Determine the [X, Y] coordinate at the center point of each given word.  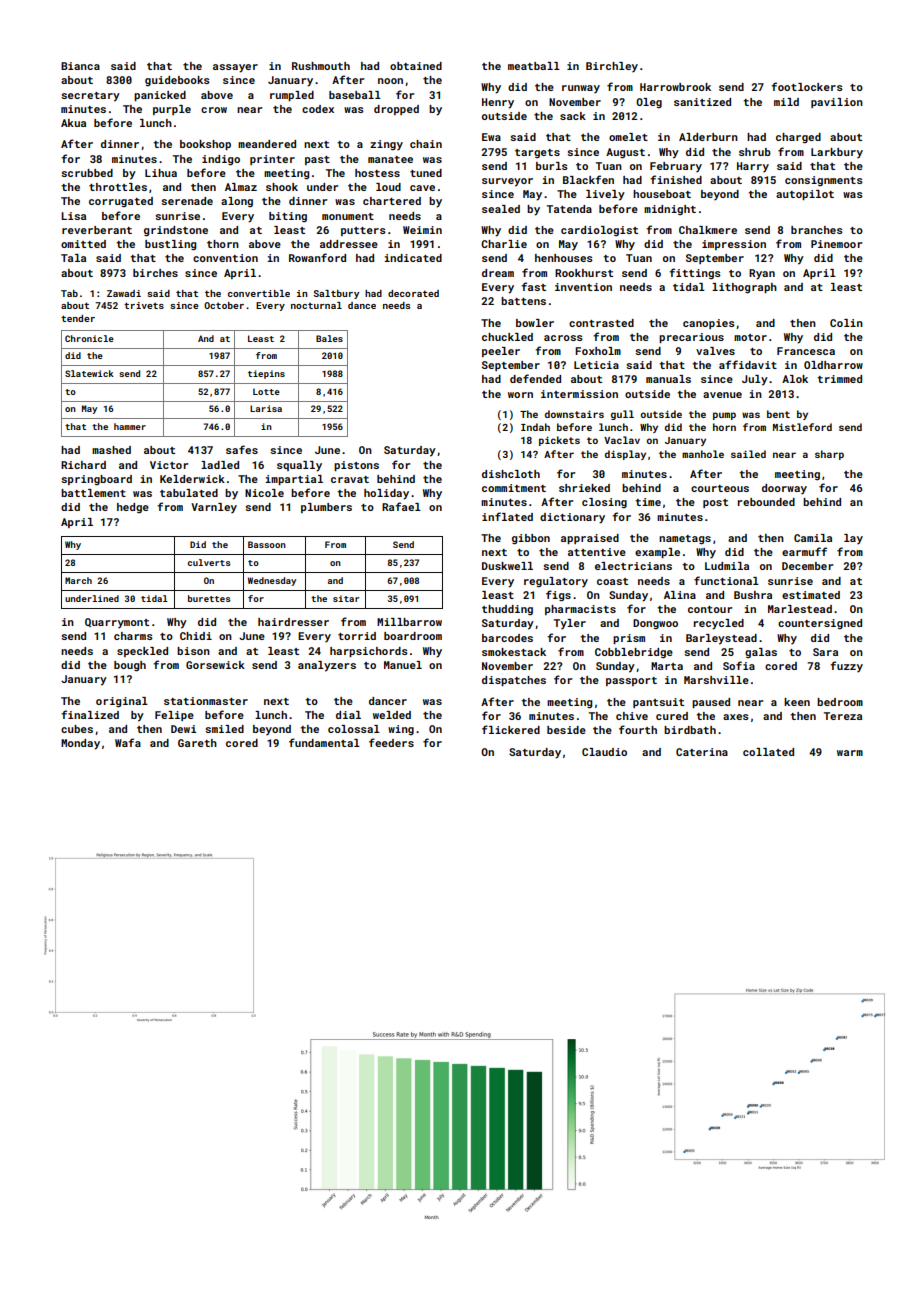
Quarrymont [117, 623]
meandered [267, 144]
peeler [501, 352]
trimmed [839, 379]
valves [715, 351]
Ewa [491, 137]
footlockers [807, 86]
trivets [144, 305]
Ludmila [727, 566]
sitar [346, 598]
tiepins [266, 374]
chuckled [507, 337]
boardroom [413, 636]
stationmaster [206, 701]
